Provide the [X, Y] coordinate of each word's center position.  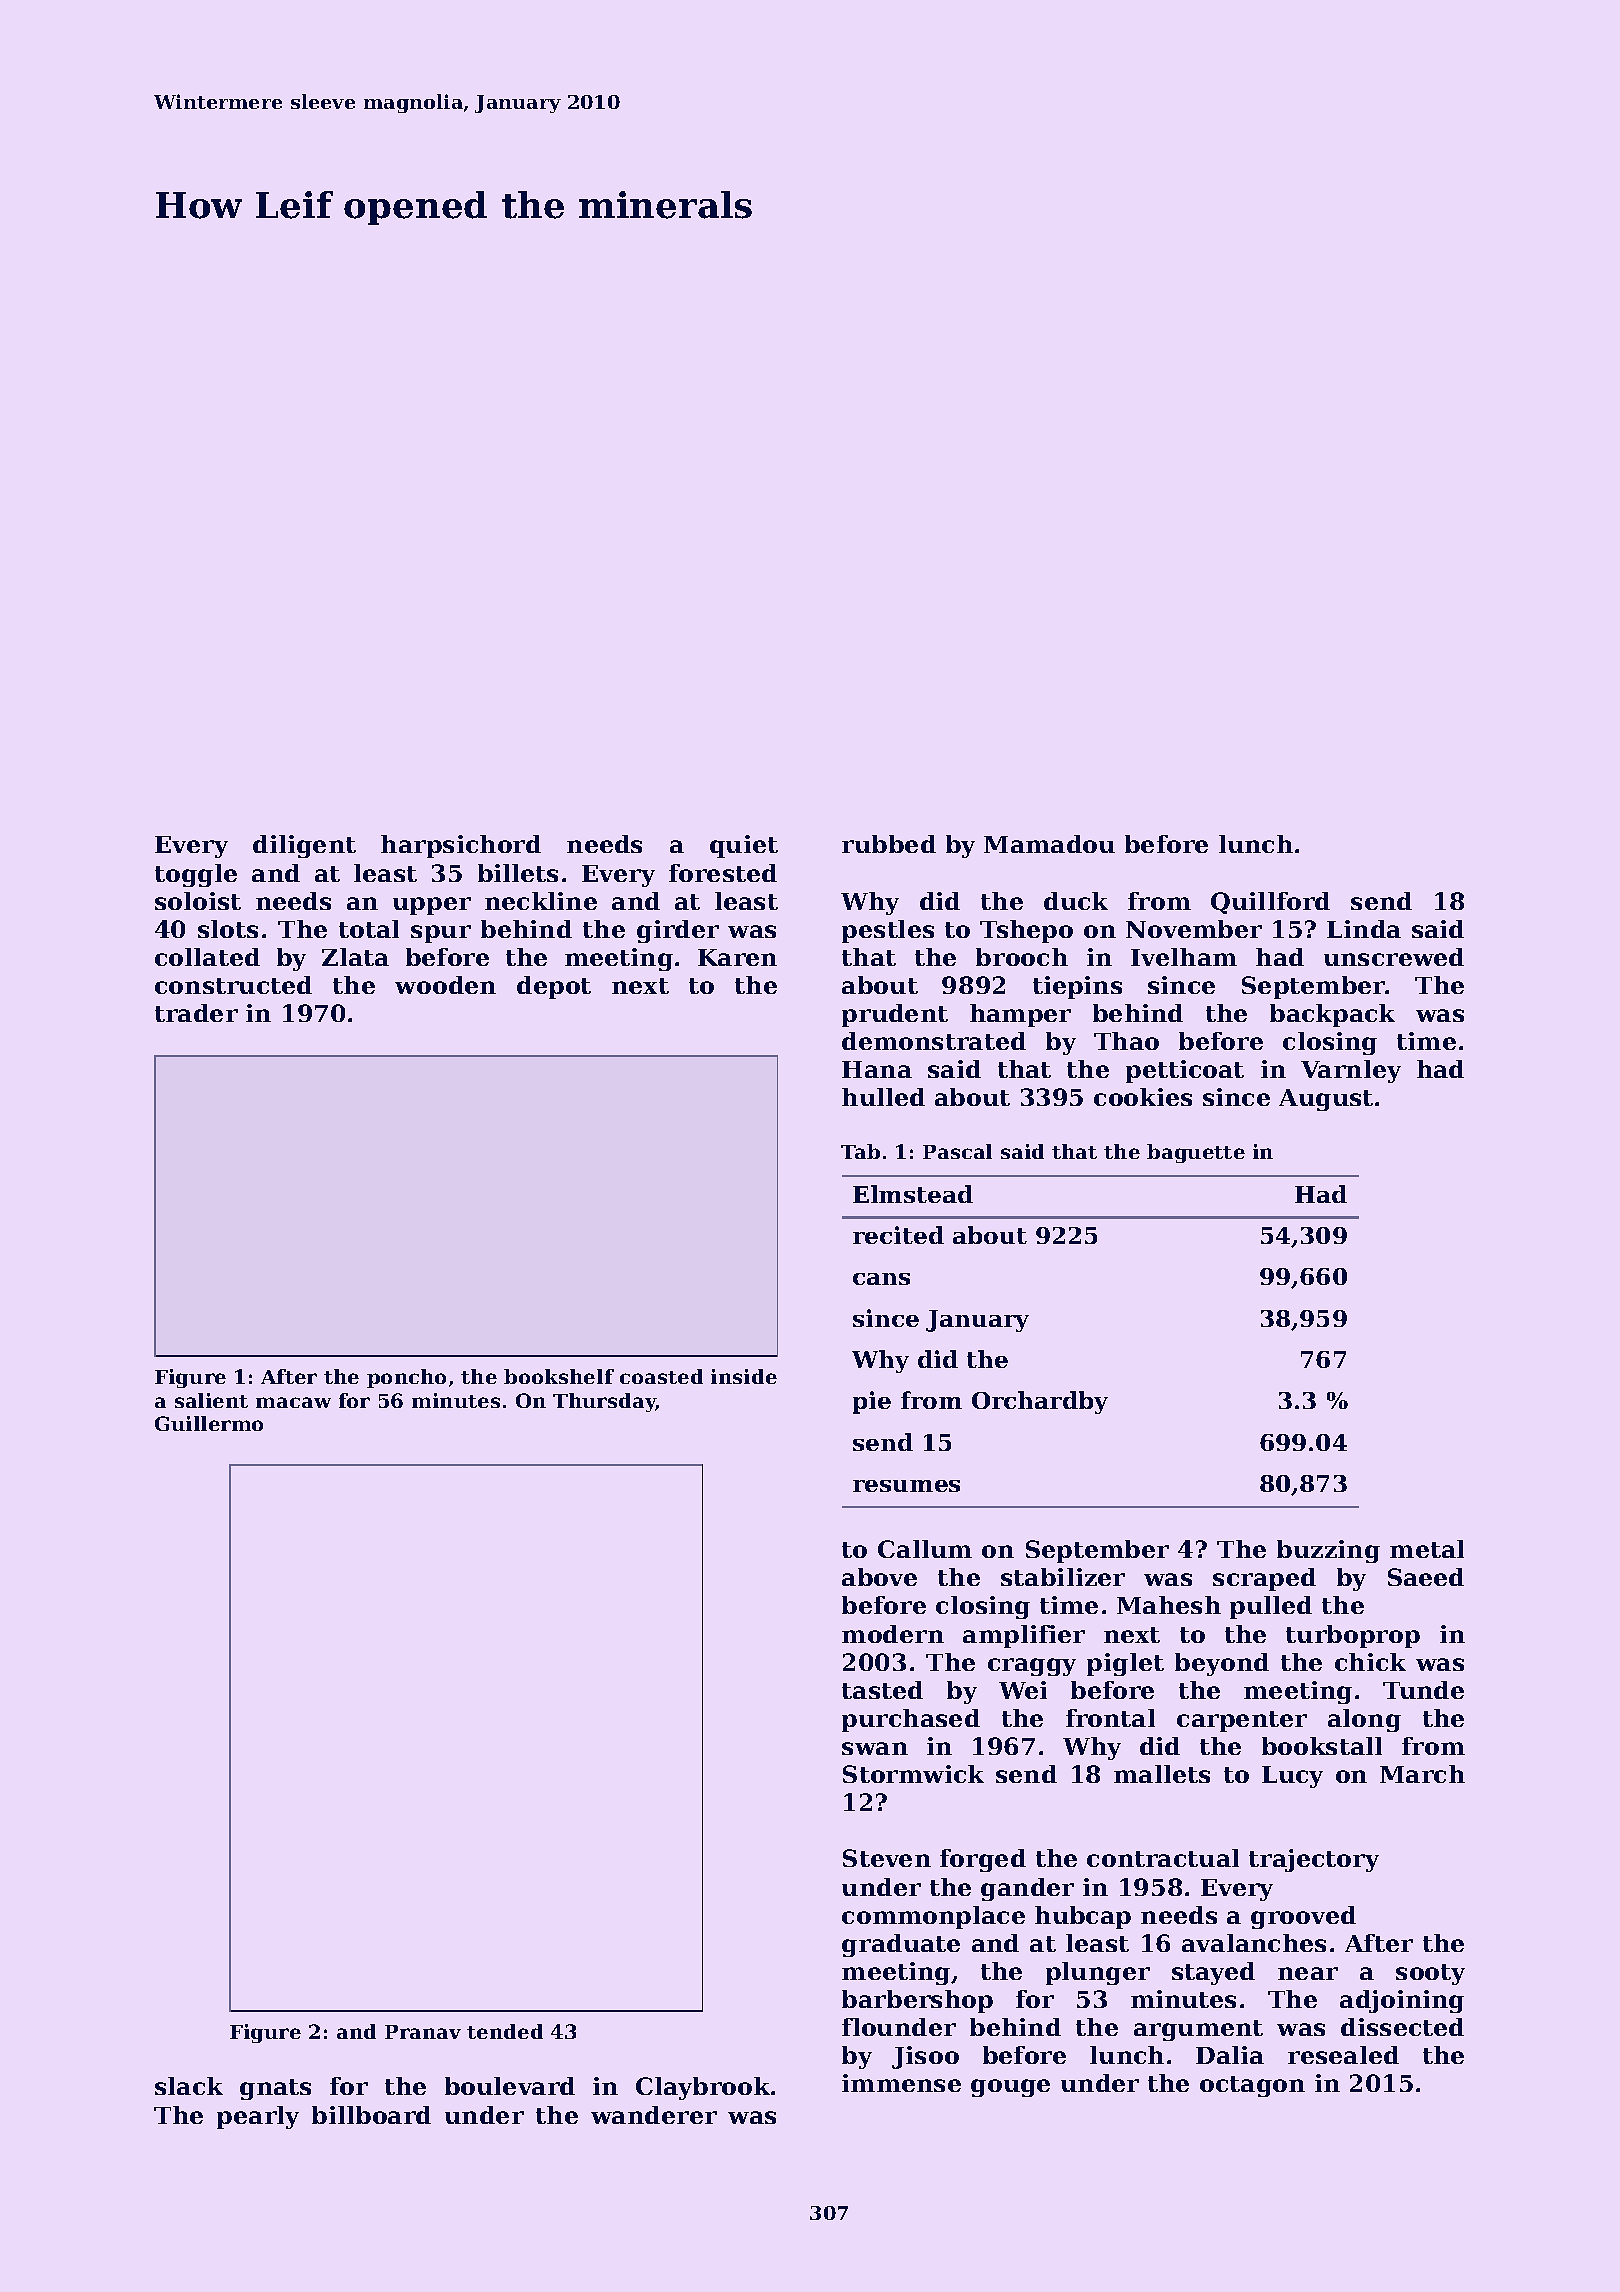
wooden [445, 985]
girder [678, 931]
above [879, 1577]
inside [744, 1376]
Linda [1364, 929]
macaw [293, 1402]
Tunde [1423, 1690]
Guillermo [209, 1423]
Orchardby [1040, 1402]
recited [898, 1235]
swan [875, 1748]
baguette [1196, 1153]
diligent [304, 846]
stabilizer [1063, 1577]
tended [505, 2031]
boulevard [510, 2086]
